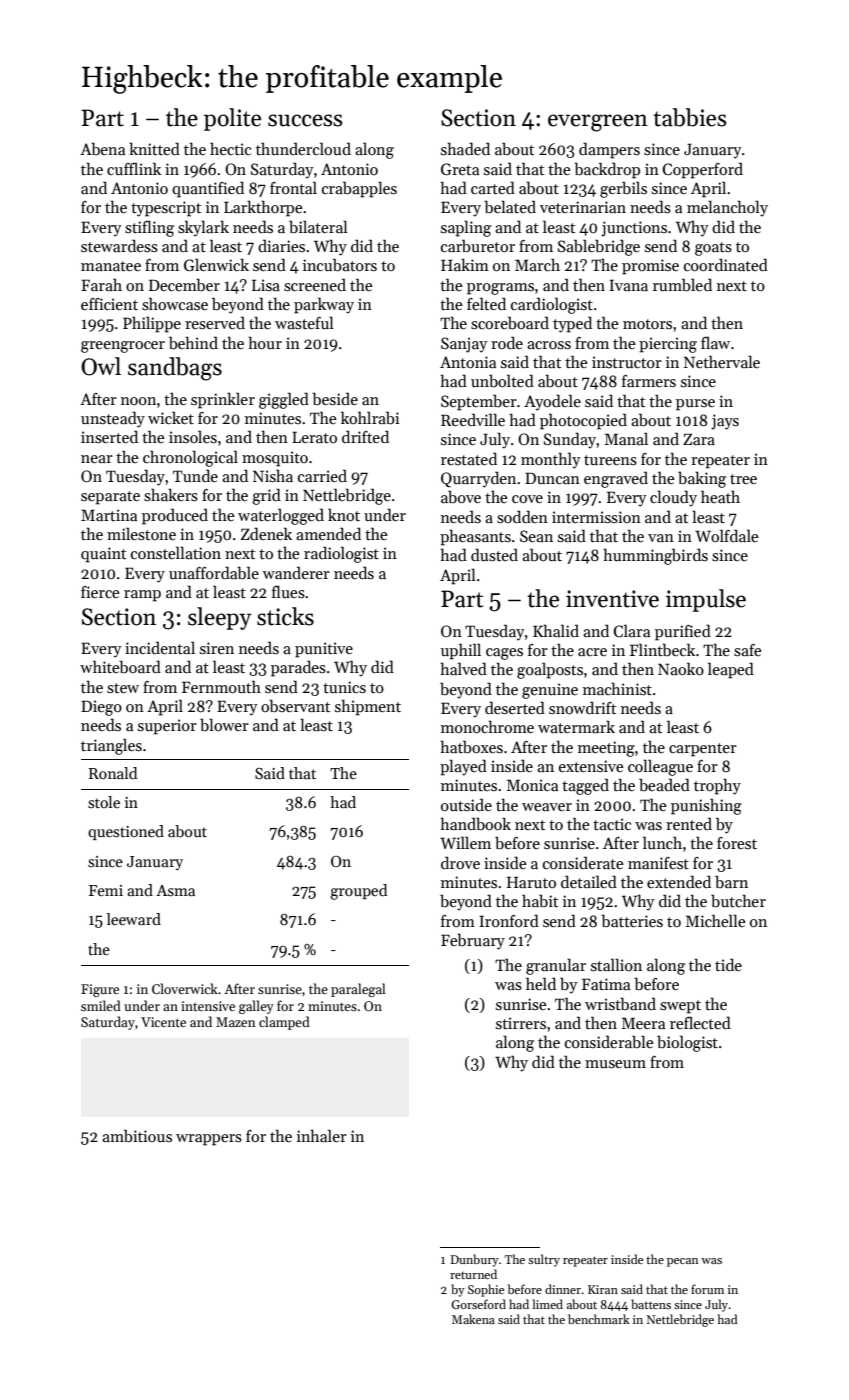 This screenshot has height=1400, width=849. What do you see at coordinates (465, 148) in the screenshot?
I see `shaded` at bounding box center [465, 148].
